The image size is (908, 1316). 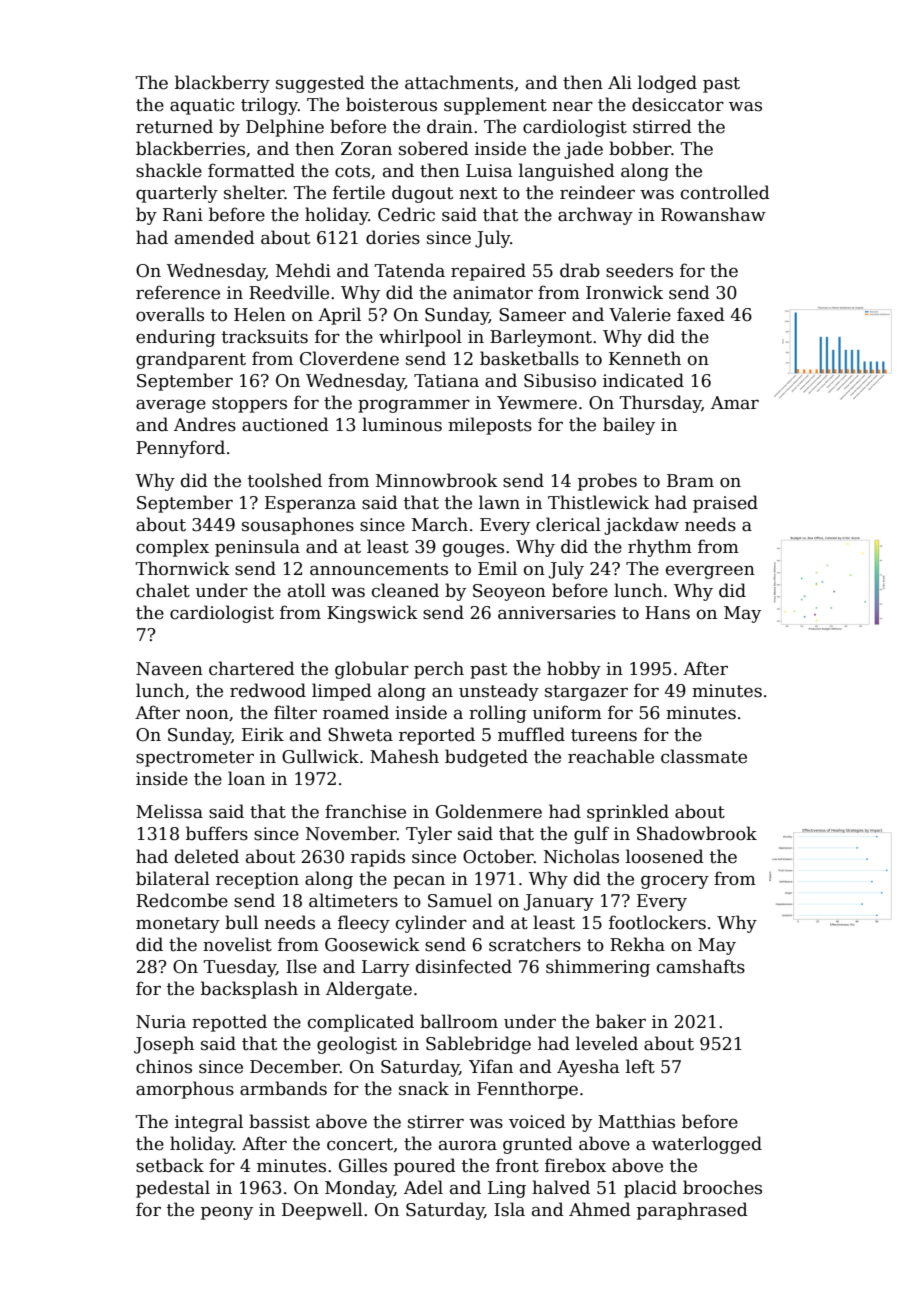 What do you see at coordinates (493, 293) in the screenshot?
I see `animator` at bounding box center [493, 293].
